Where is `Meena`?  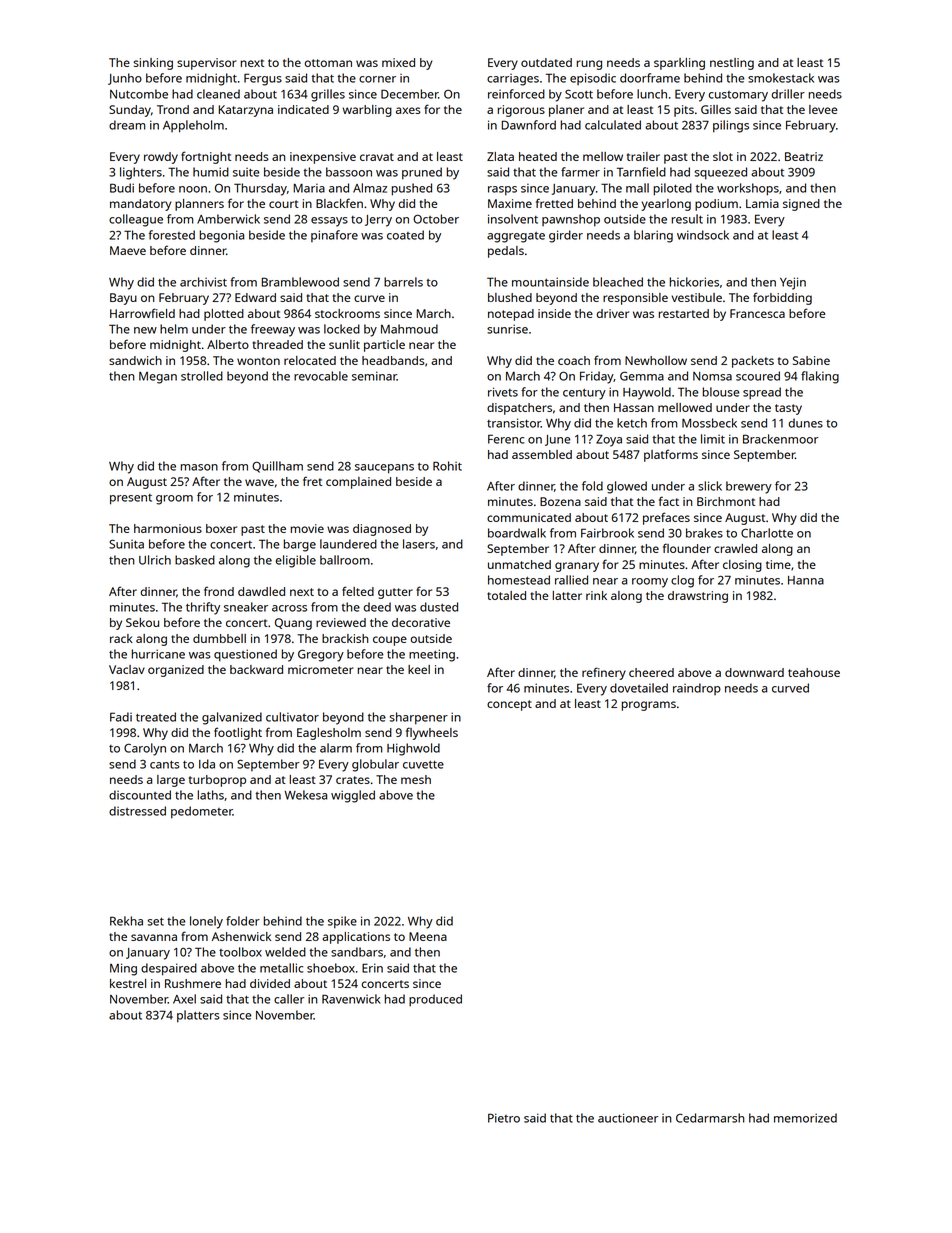
Meena is located at coordinates (428, 936).
